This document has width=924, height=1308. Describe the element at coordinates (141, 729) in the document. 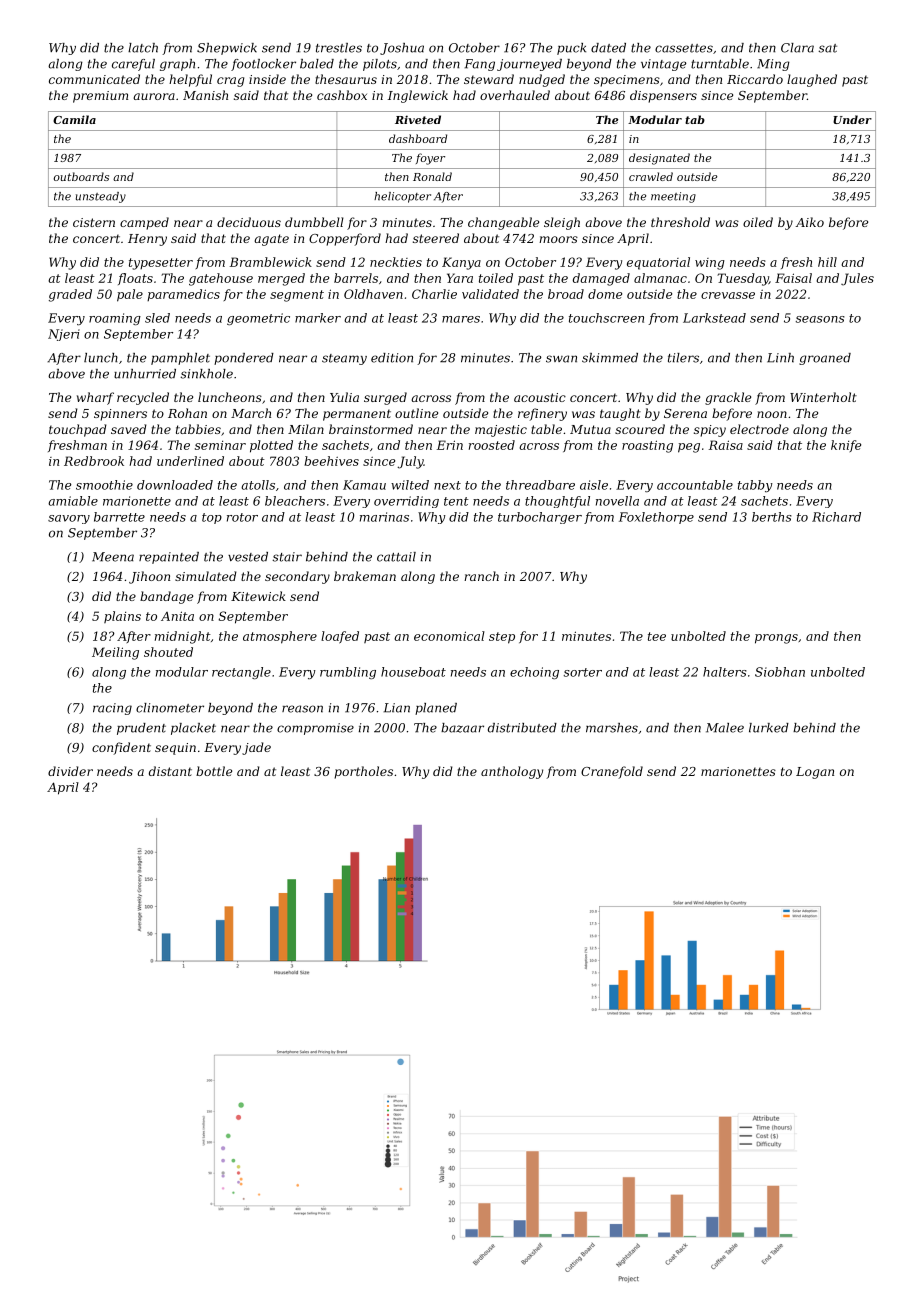

I see `prudent` at that location.
